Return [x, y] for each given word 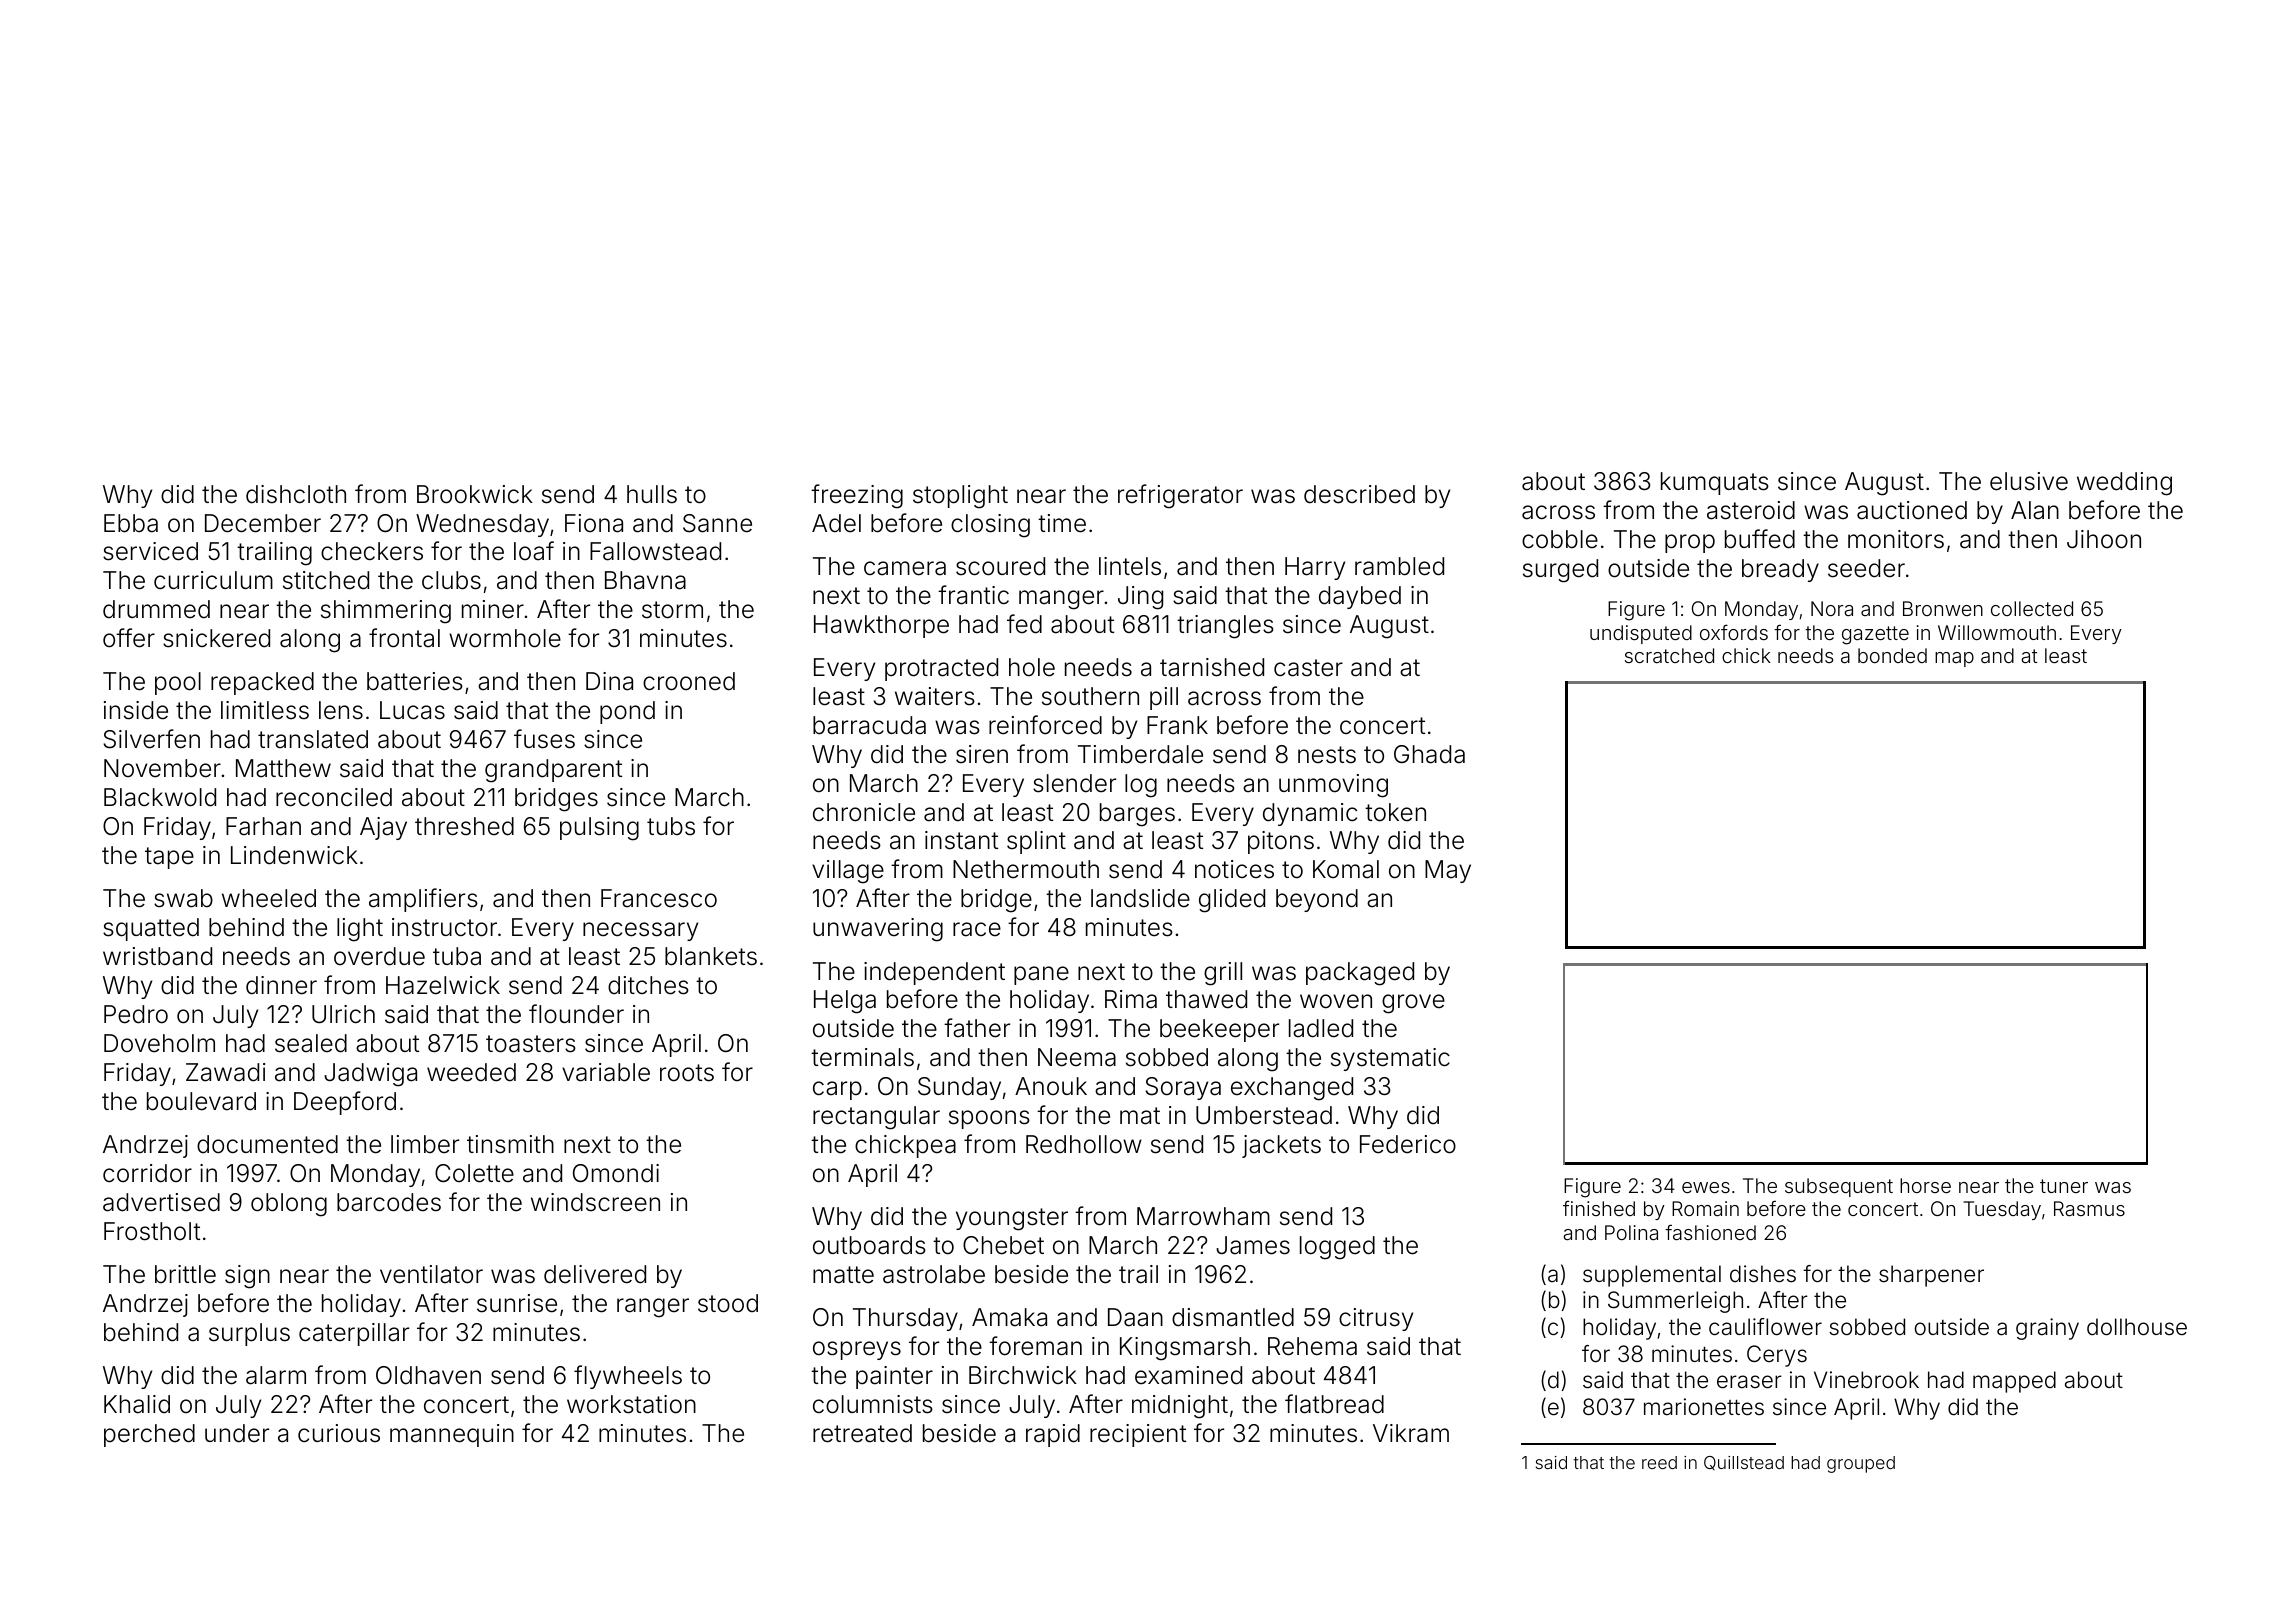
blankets [711, 956]
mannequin [452, 1435]
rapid [1053, 1435]
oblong [289, 1205]
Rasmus [2089, 1208]
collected [2032, 608]
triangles [1225, 627]
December [263, 523]
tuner [2064, 1186]
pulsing [599, 829]
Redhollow [1084, 1144]
